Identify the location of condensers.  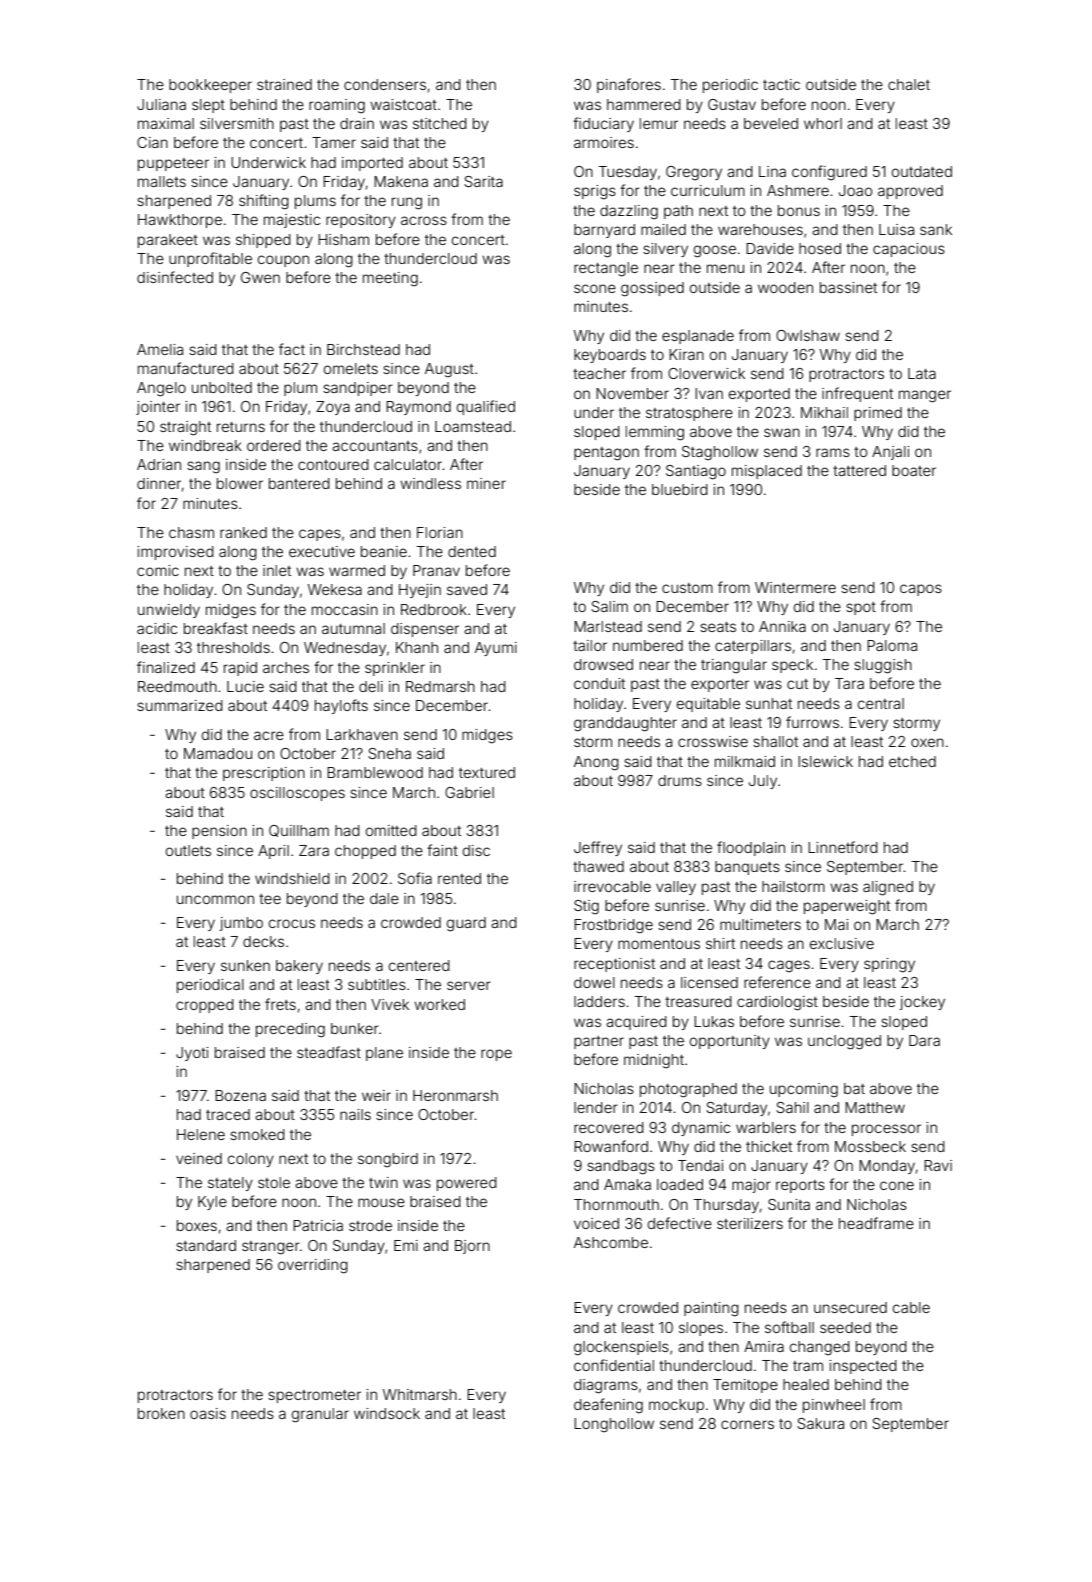
(385, 84).
